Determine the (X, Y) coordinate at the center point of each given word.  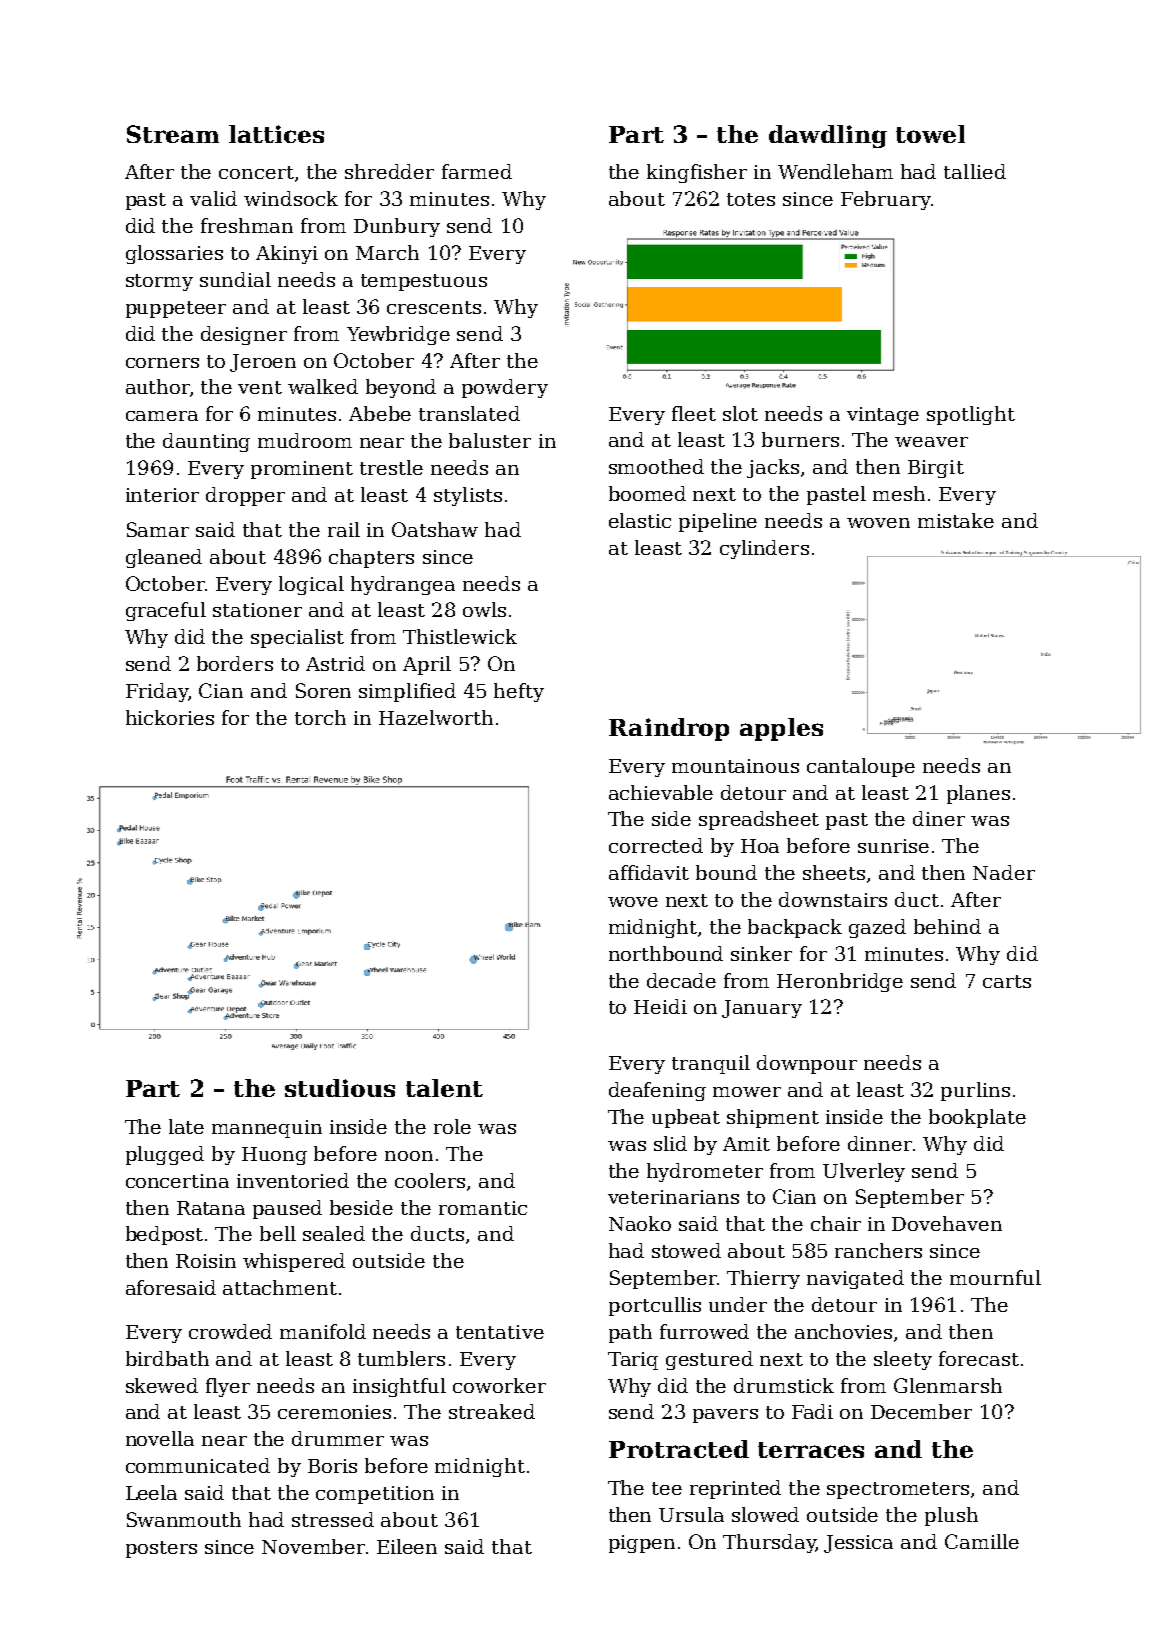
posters (161, 1549)
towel (930, 134)
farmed (477, 171)
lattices (276, 134)
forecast (979, 1358)
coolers (430, 1180)
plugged (165, 1155)
